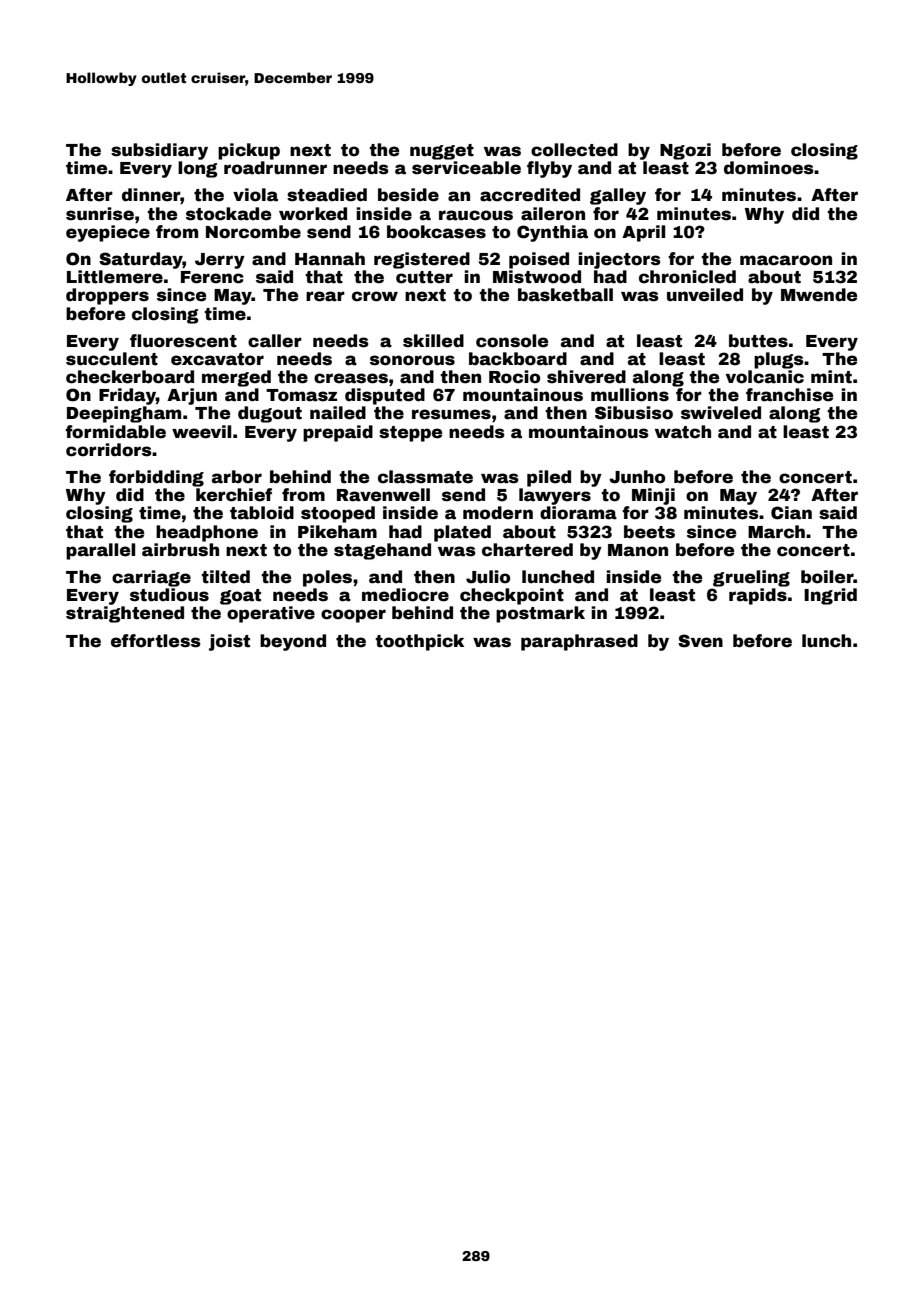  Describe the element at coordinates (618, 196) in the screenshot. I see `galley` at that location.
